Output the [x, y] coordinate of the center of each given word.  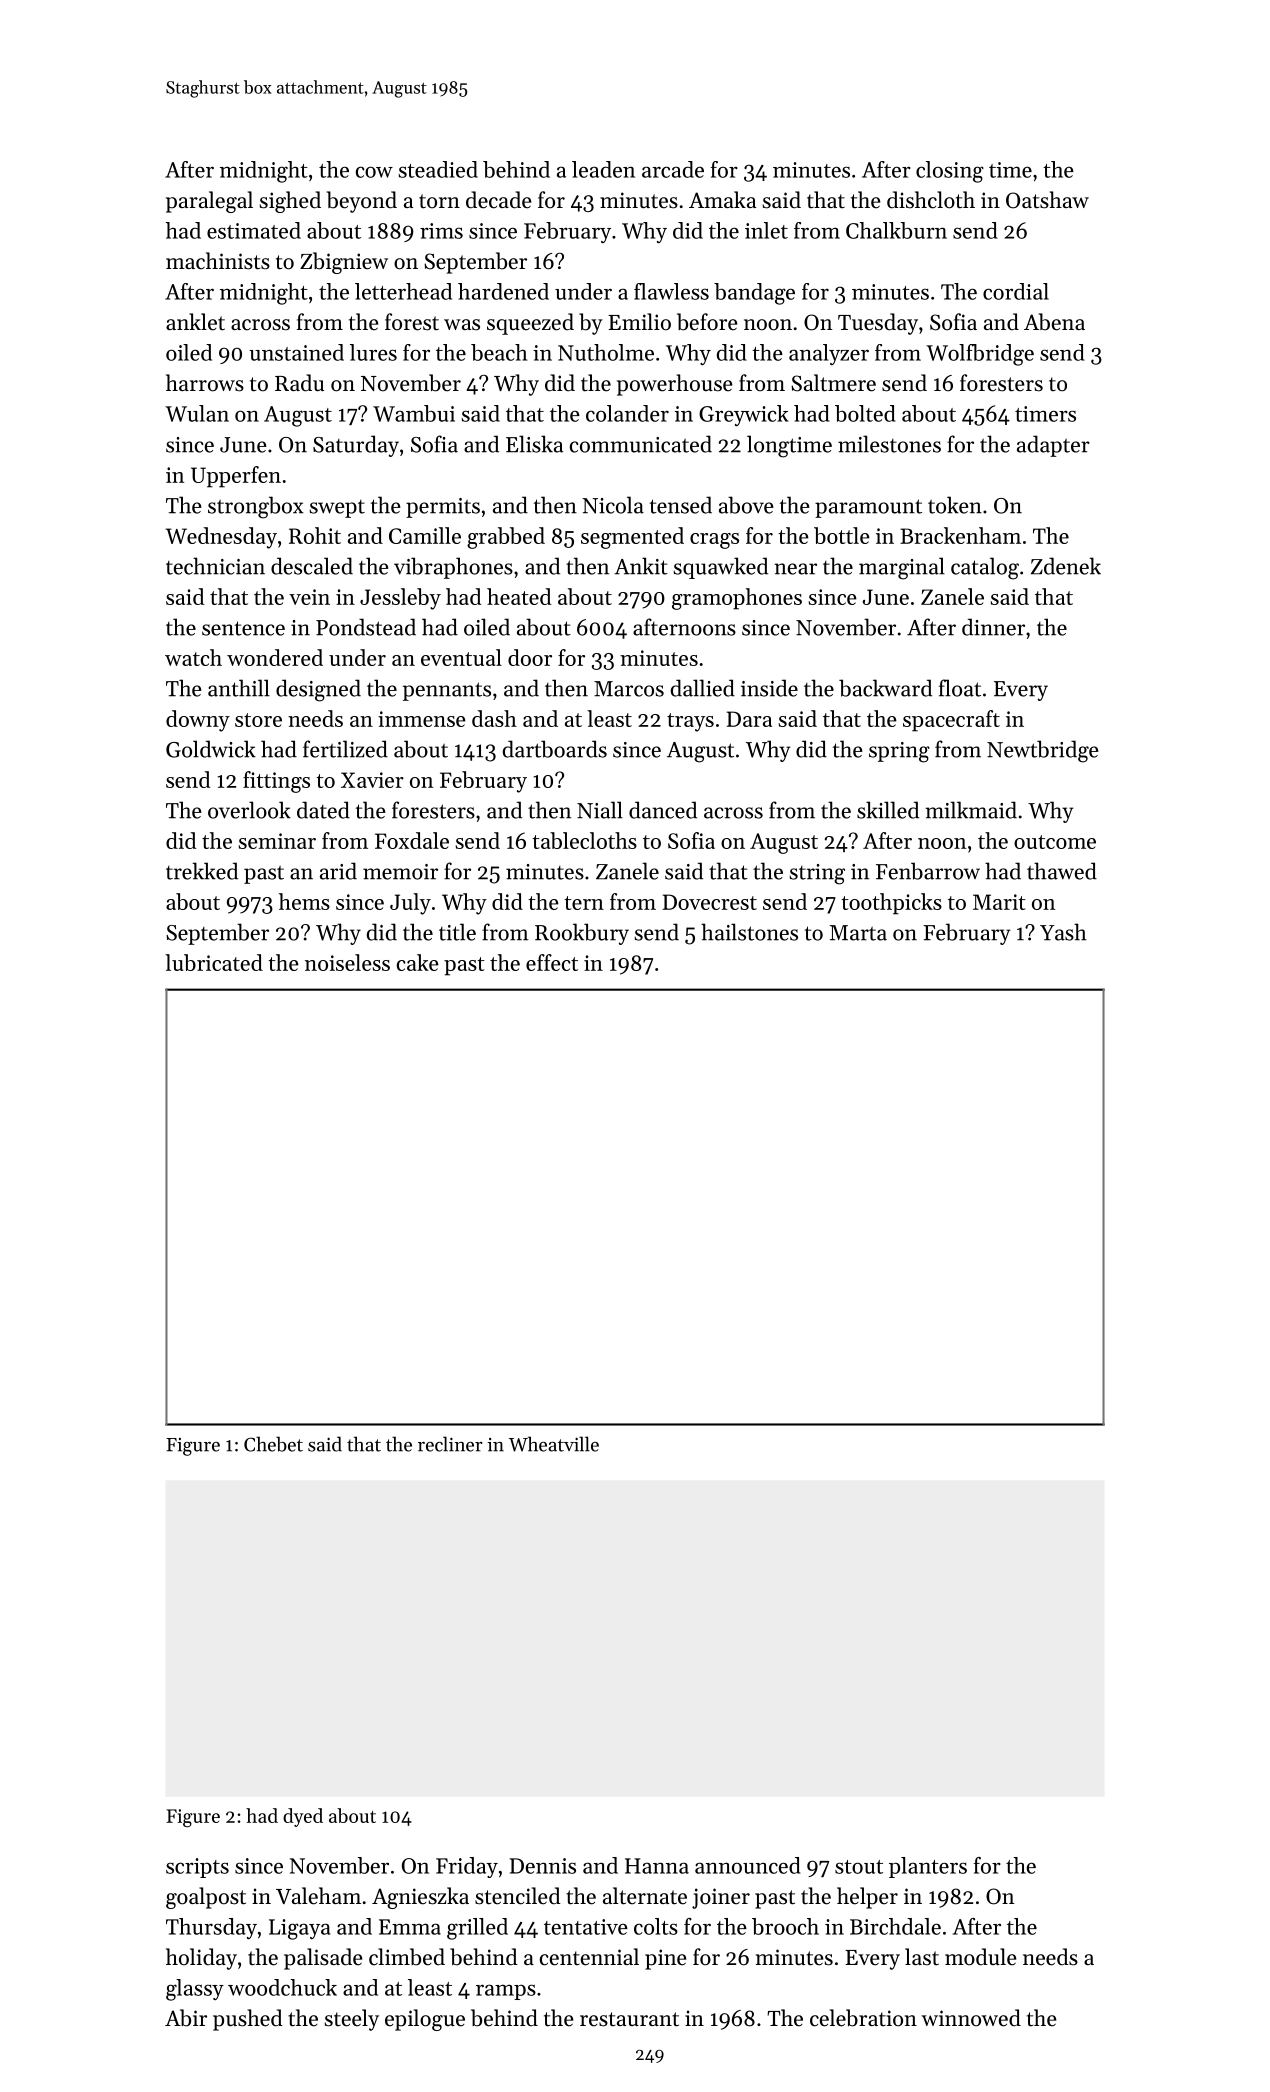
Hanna [657, 1866]
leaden [603, 169]
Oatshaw [1047, 200]
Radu [299, 383]
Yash [1063, 932]
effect [552, 962]
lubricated [214, 962]
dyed [303, 1817]
